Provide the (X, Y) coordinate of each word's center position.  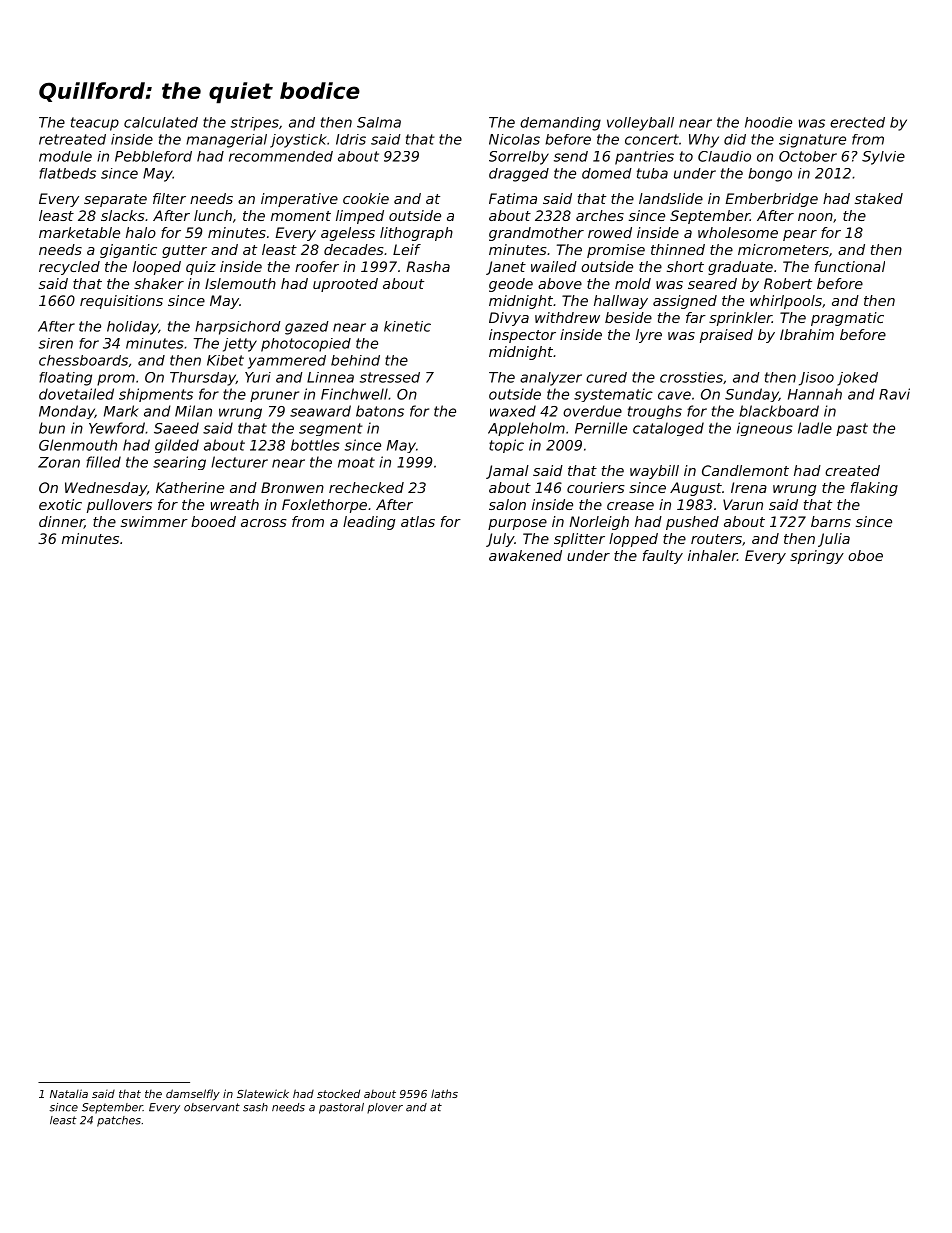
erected (857, 122)
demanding (560, 124)
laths (444, 1093)
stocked (338, 1093)
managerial (226, 141)
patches (119, 1121)
